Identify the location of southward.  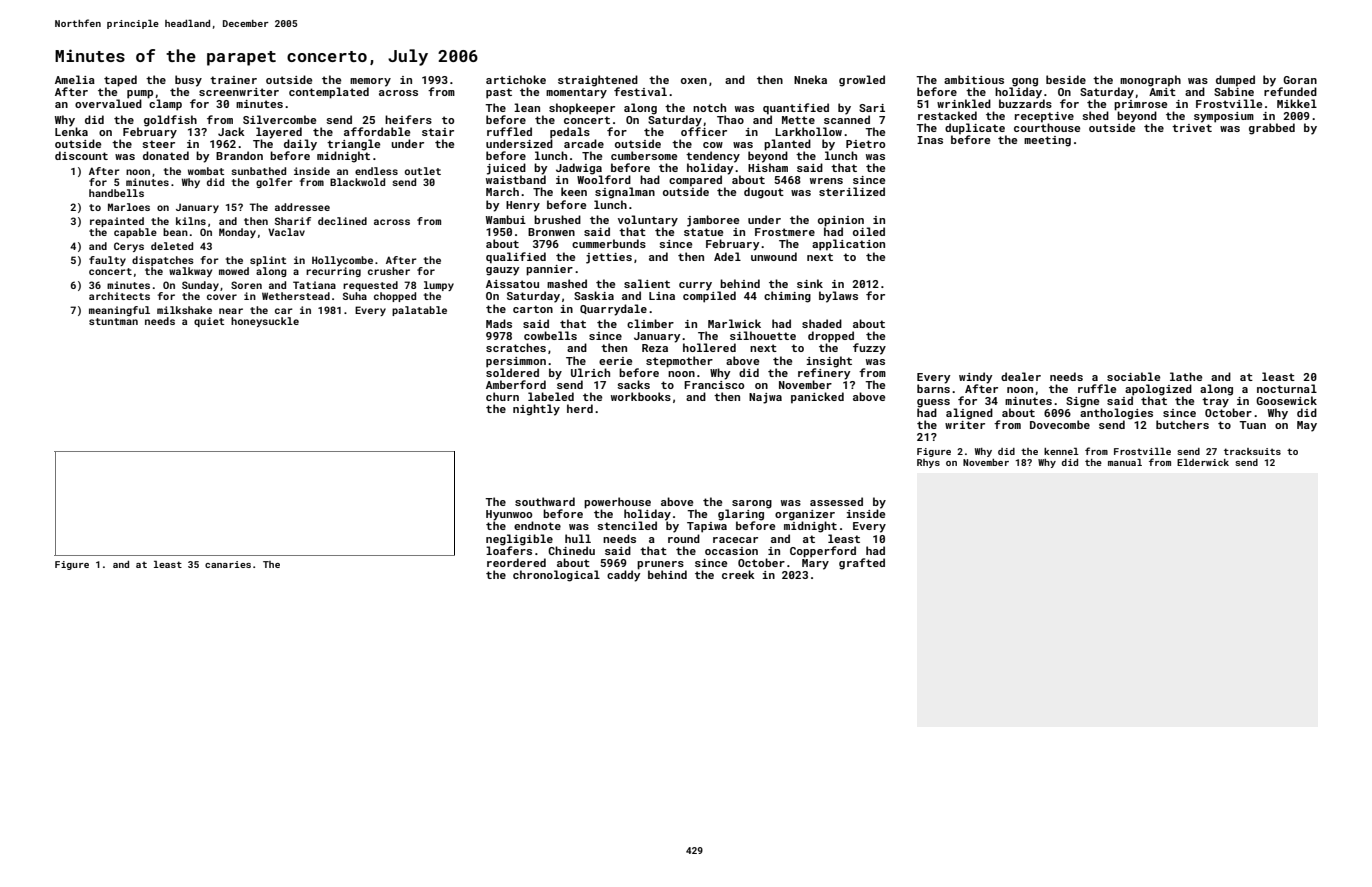
(545, 501).
